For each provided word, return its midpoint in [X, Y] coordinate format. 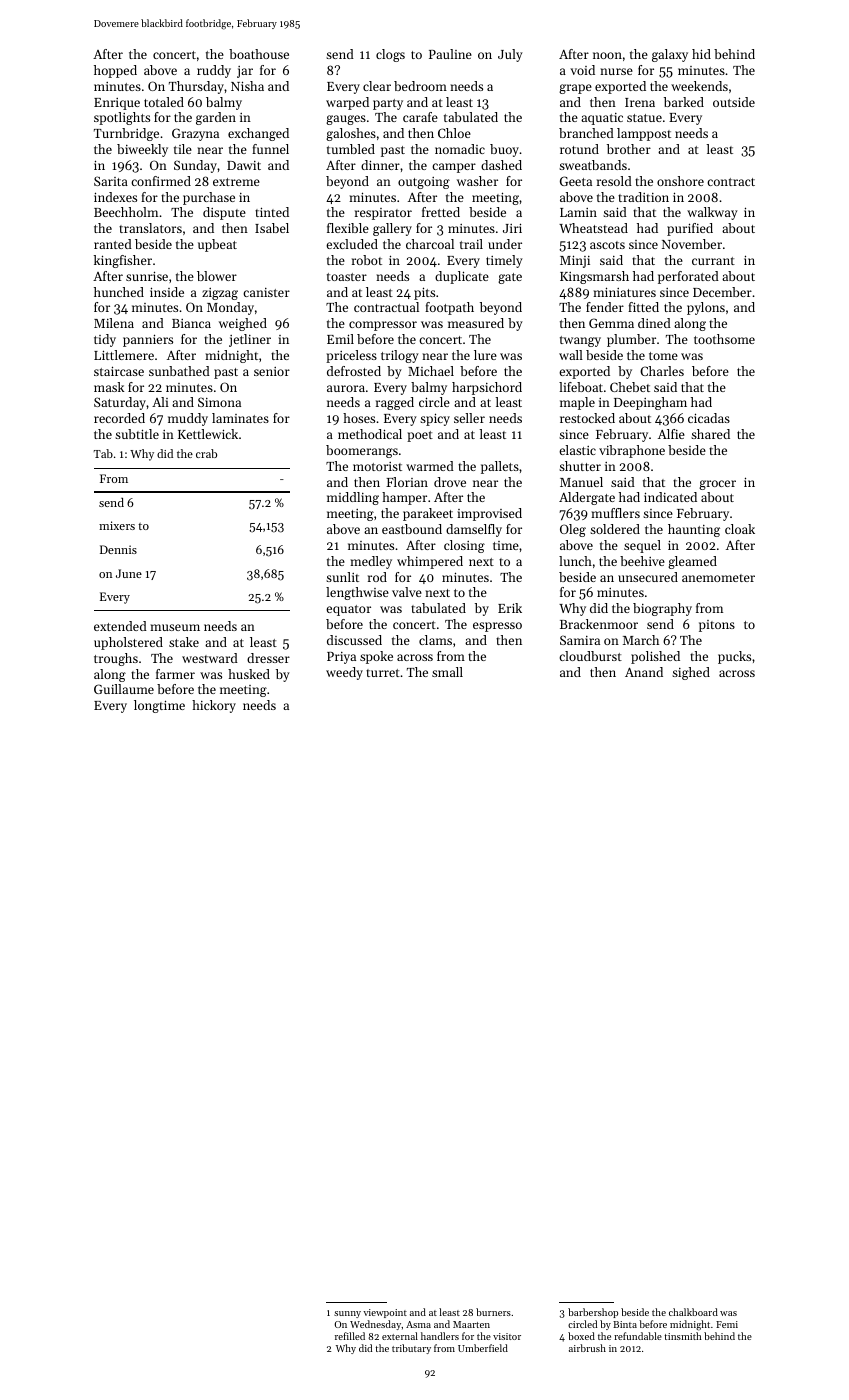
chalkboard [693, 1312]
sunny [347, 1314]
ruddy [214, 71]
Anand [644, 672]
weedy [344, 673]
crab [206, 453]
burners [493, 1312]
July [510, 55]
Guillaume [124, 689]
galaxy [670, 55]
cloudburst [590, 656]
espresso [497, 627]
